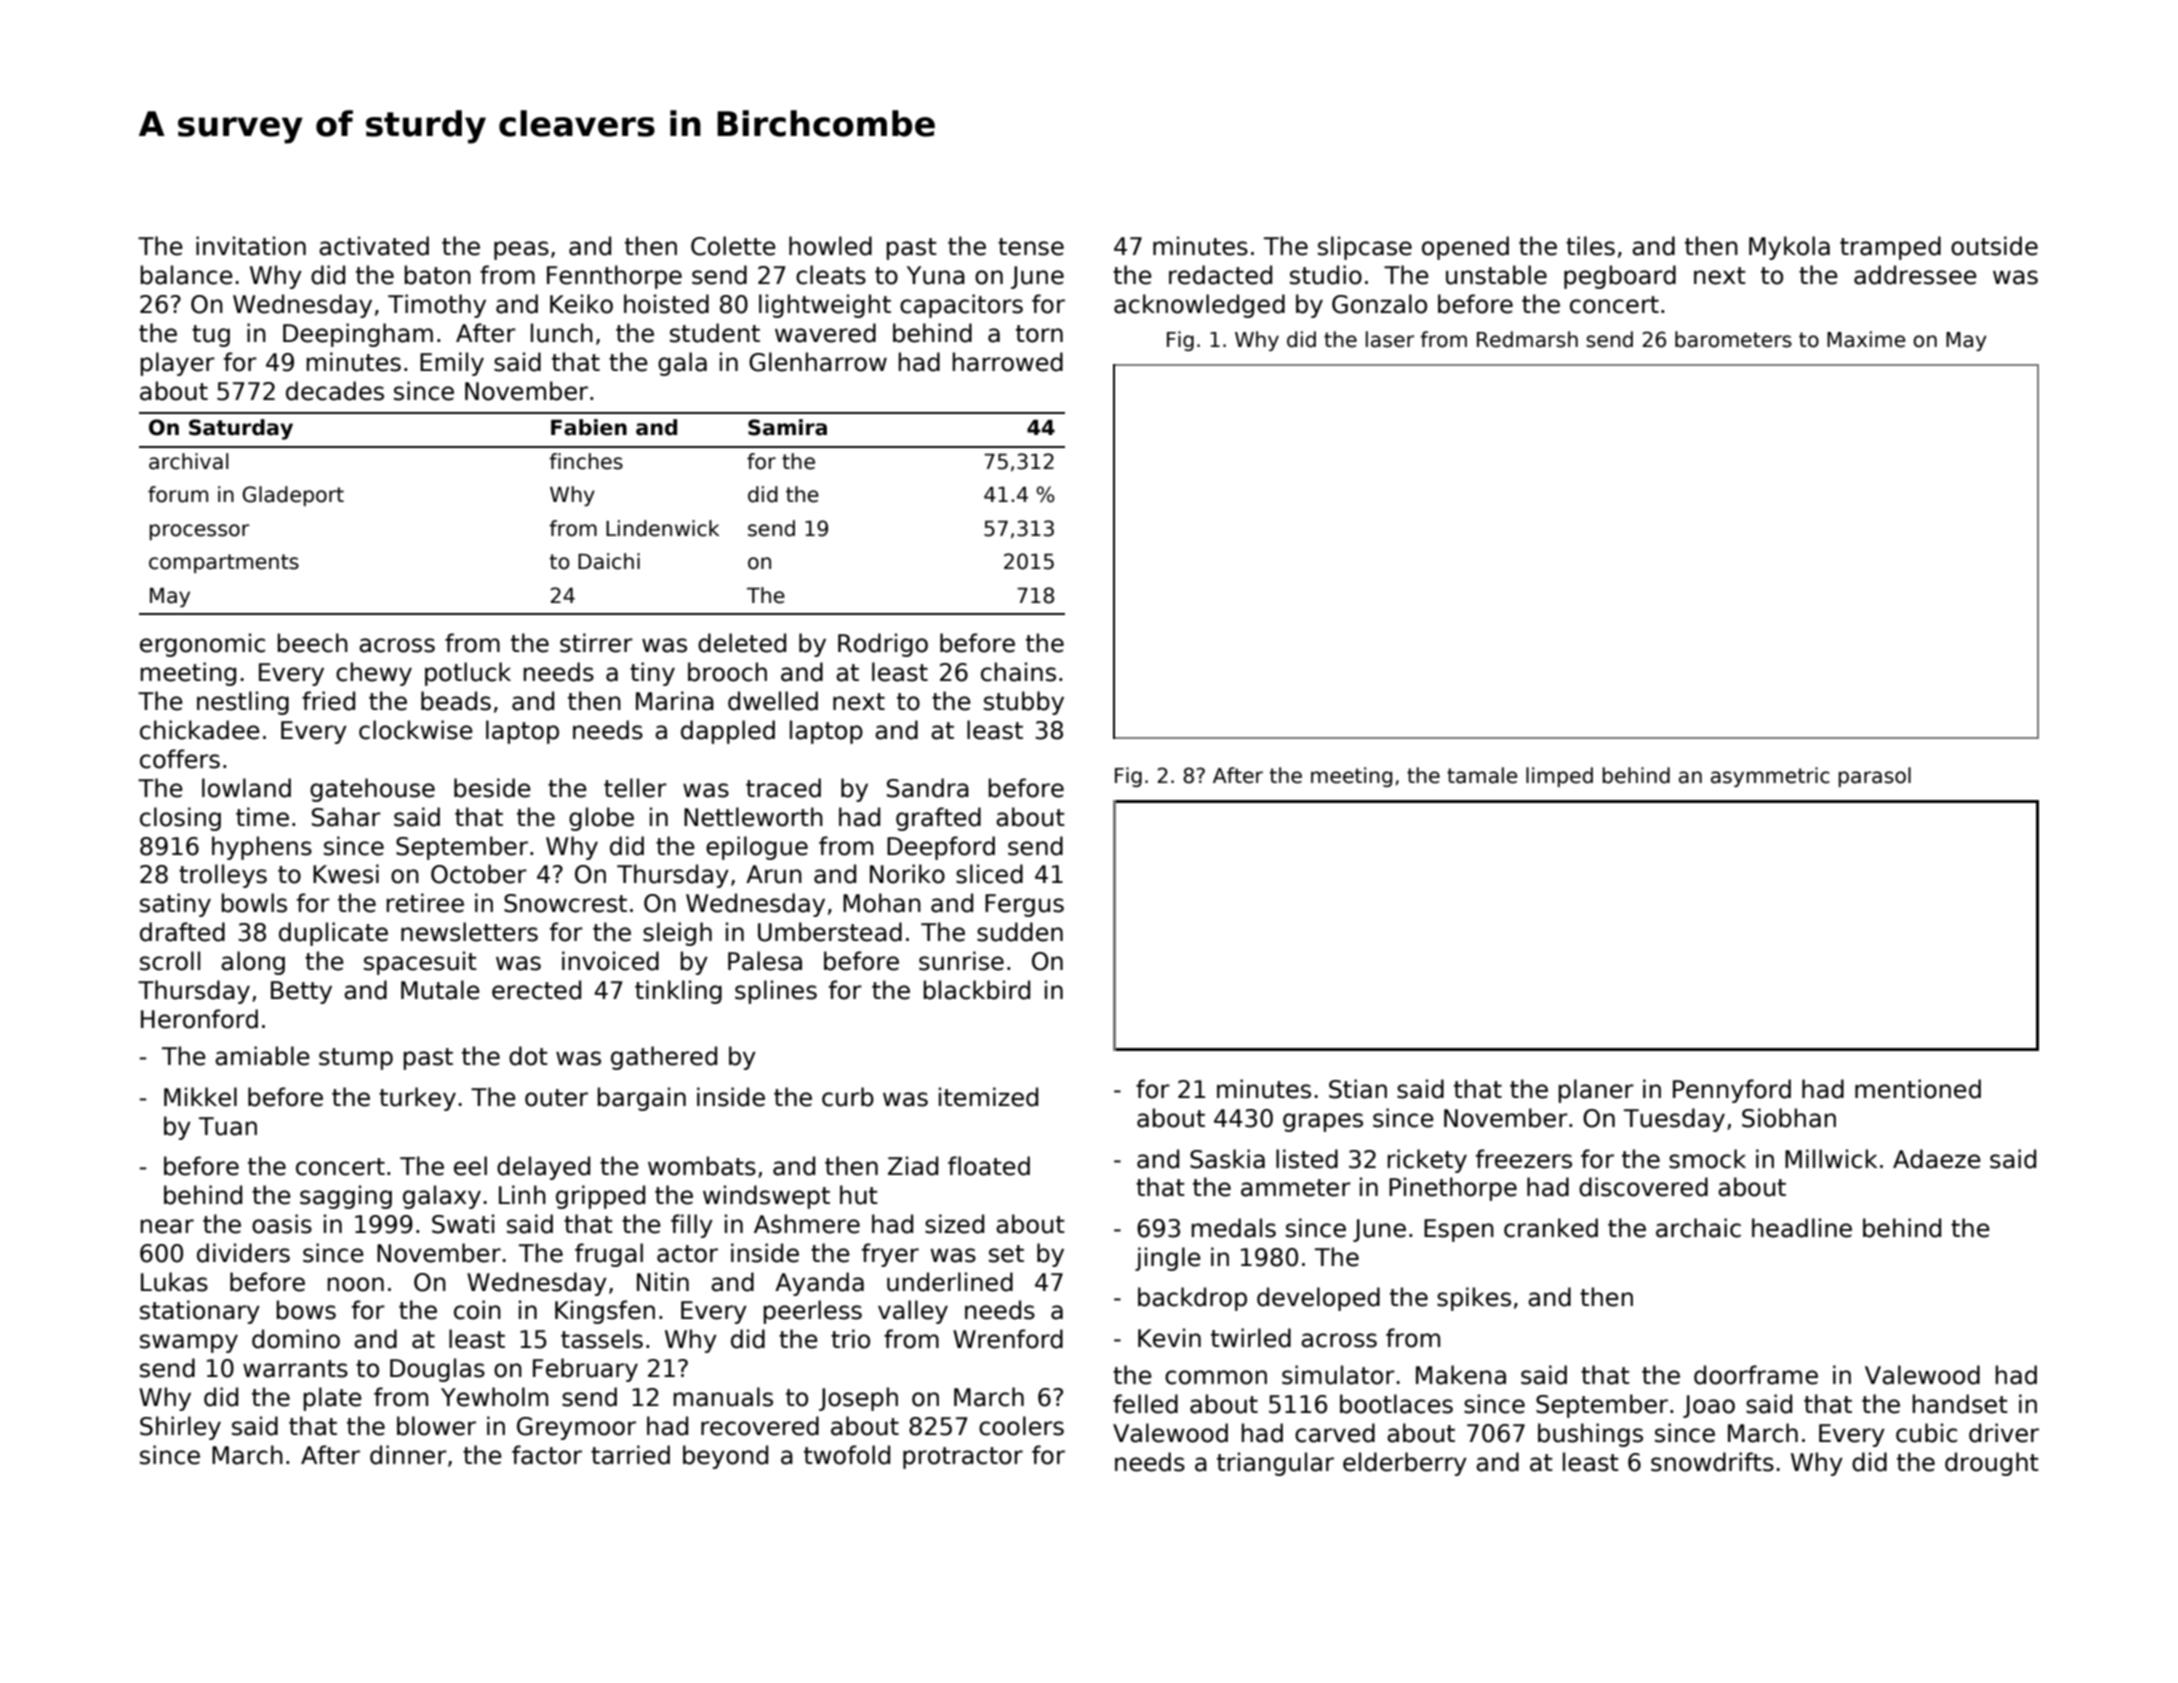 The image size is (2178, 1683). What do you see at coordinates (825, 306) in the screenshot?
I see `lightweight` at bounding box center [825, 306].
